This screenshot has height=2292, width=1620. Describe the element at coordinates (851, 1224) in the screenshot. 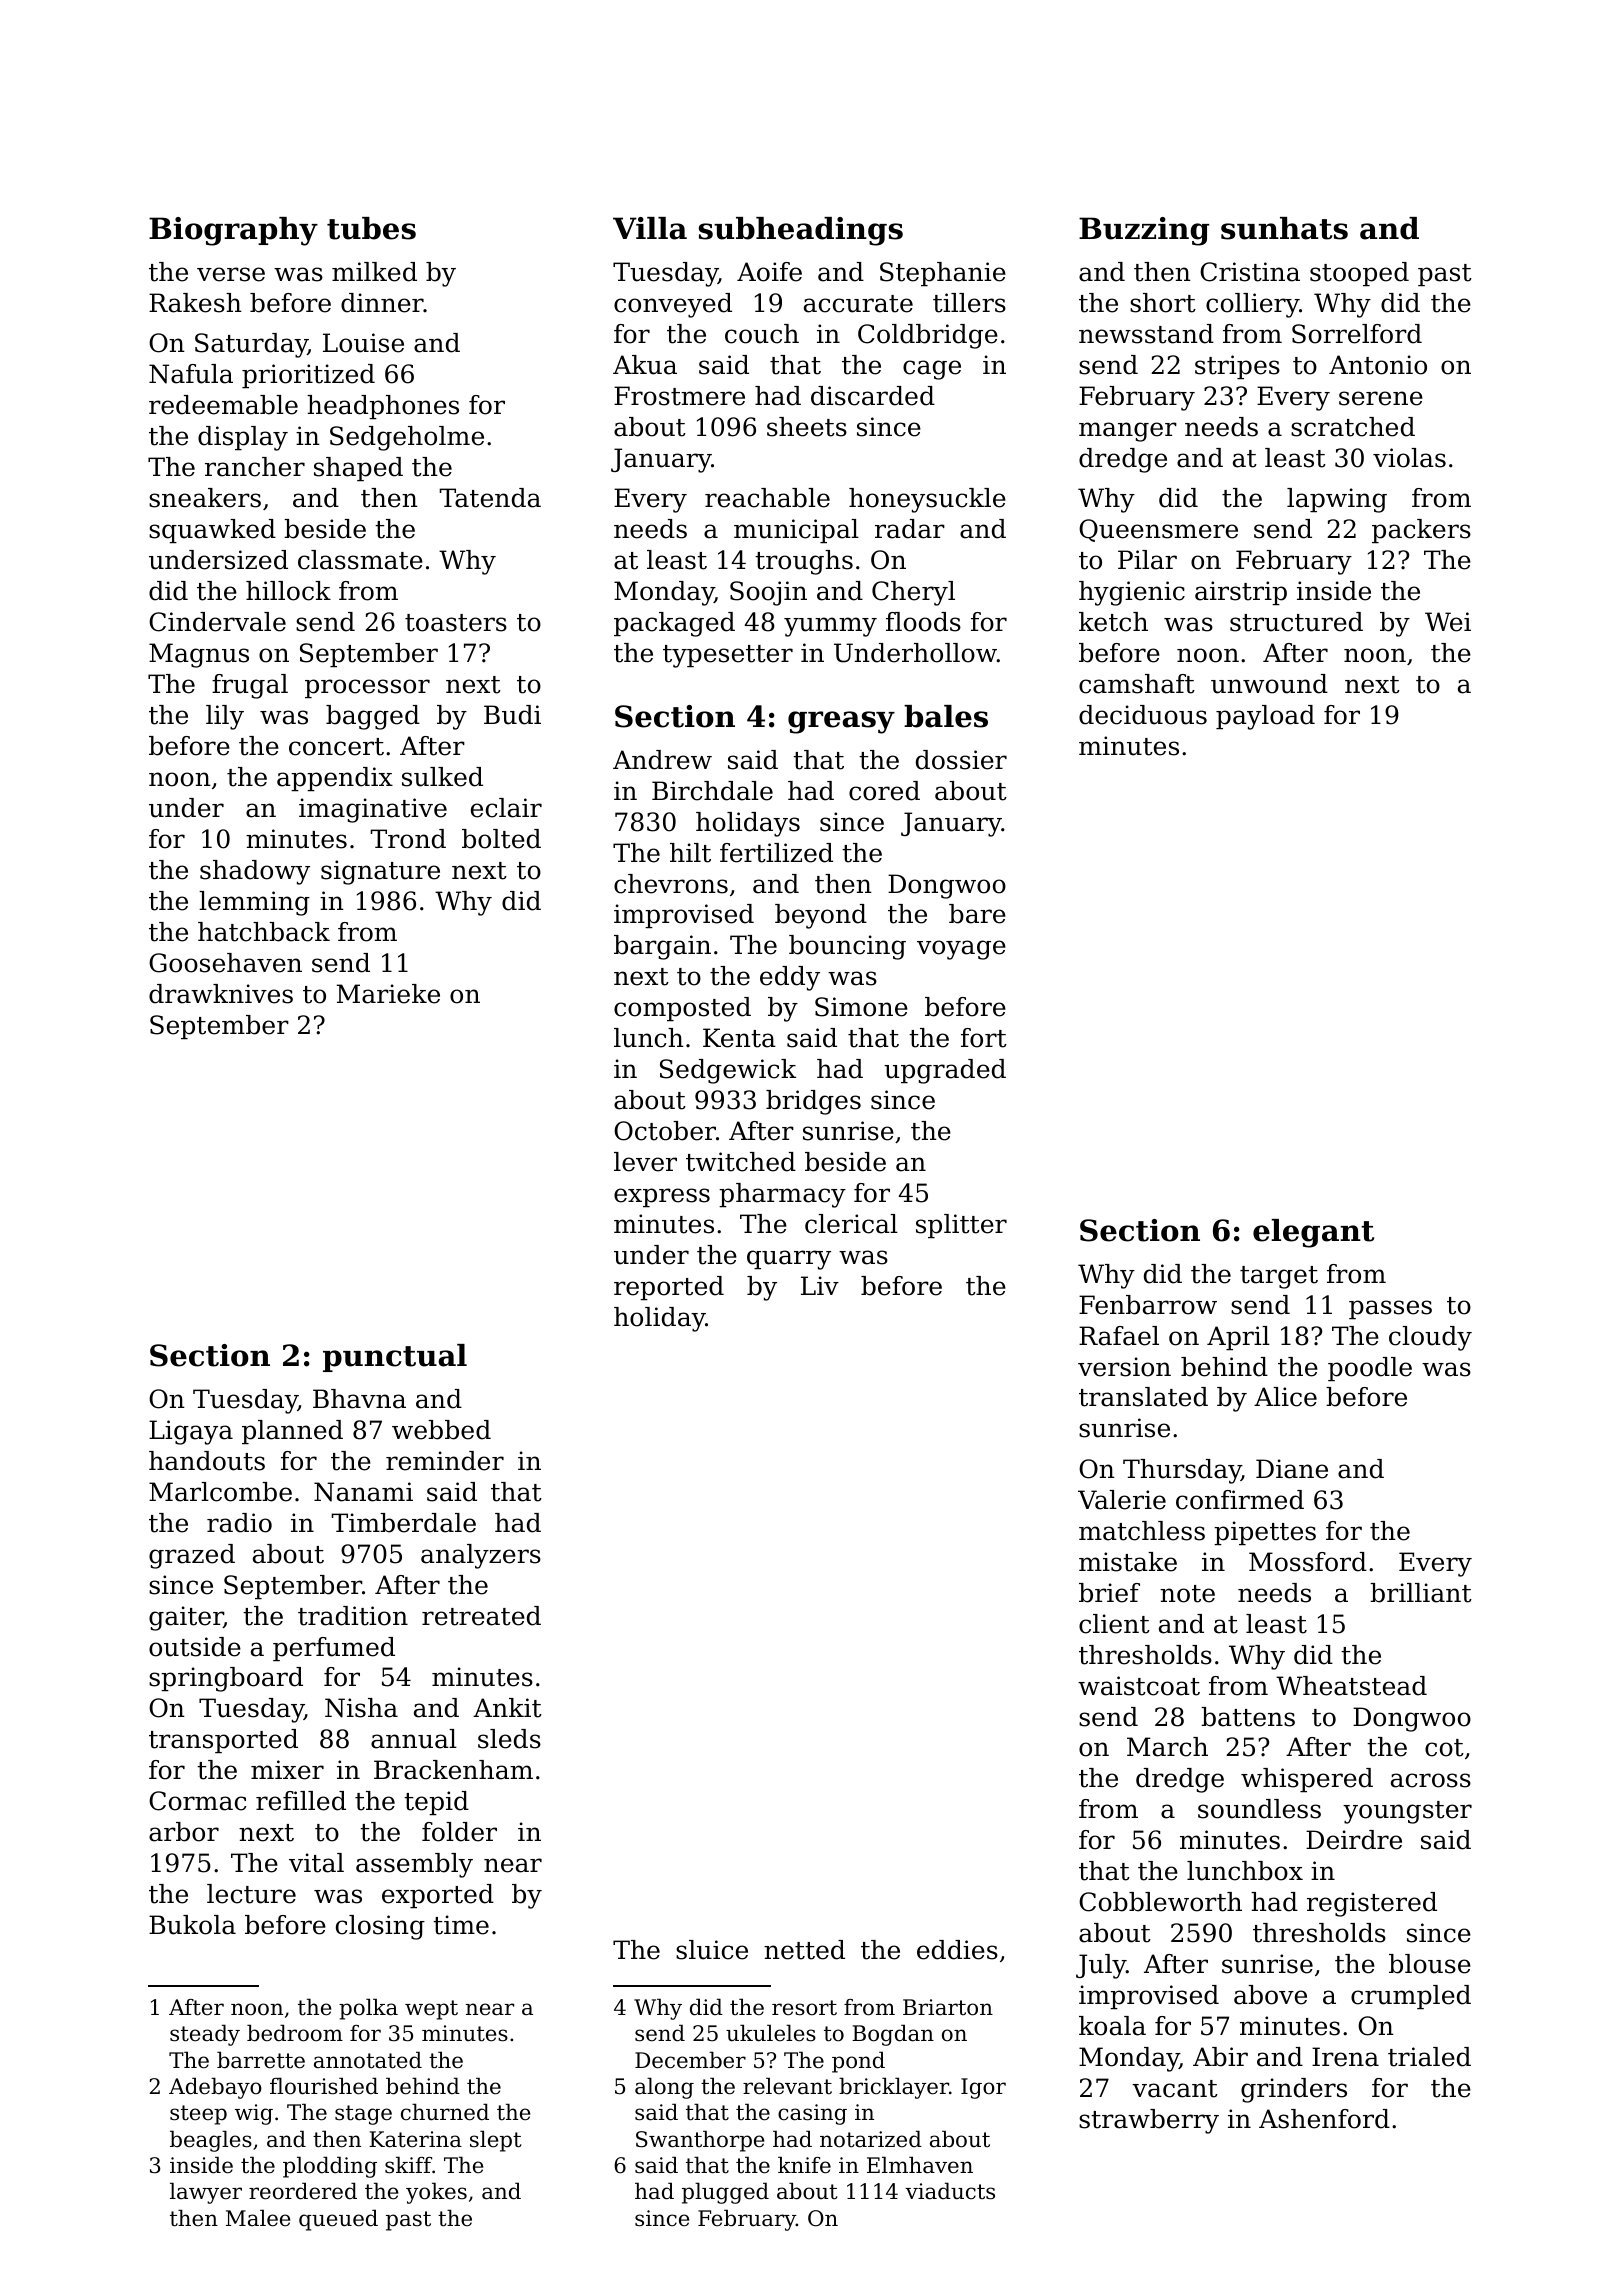

I see `clerical` at that location.
